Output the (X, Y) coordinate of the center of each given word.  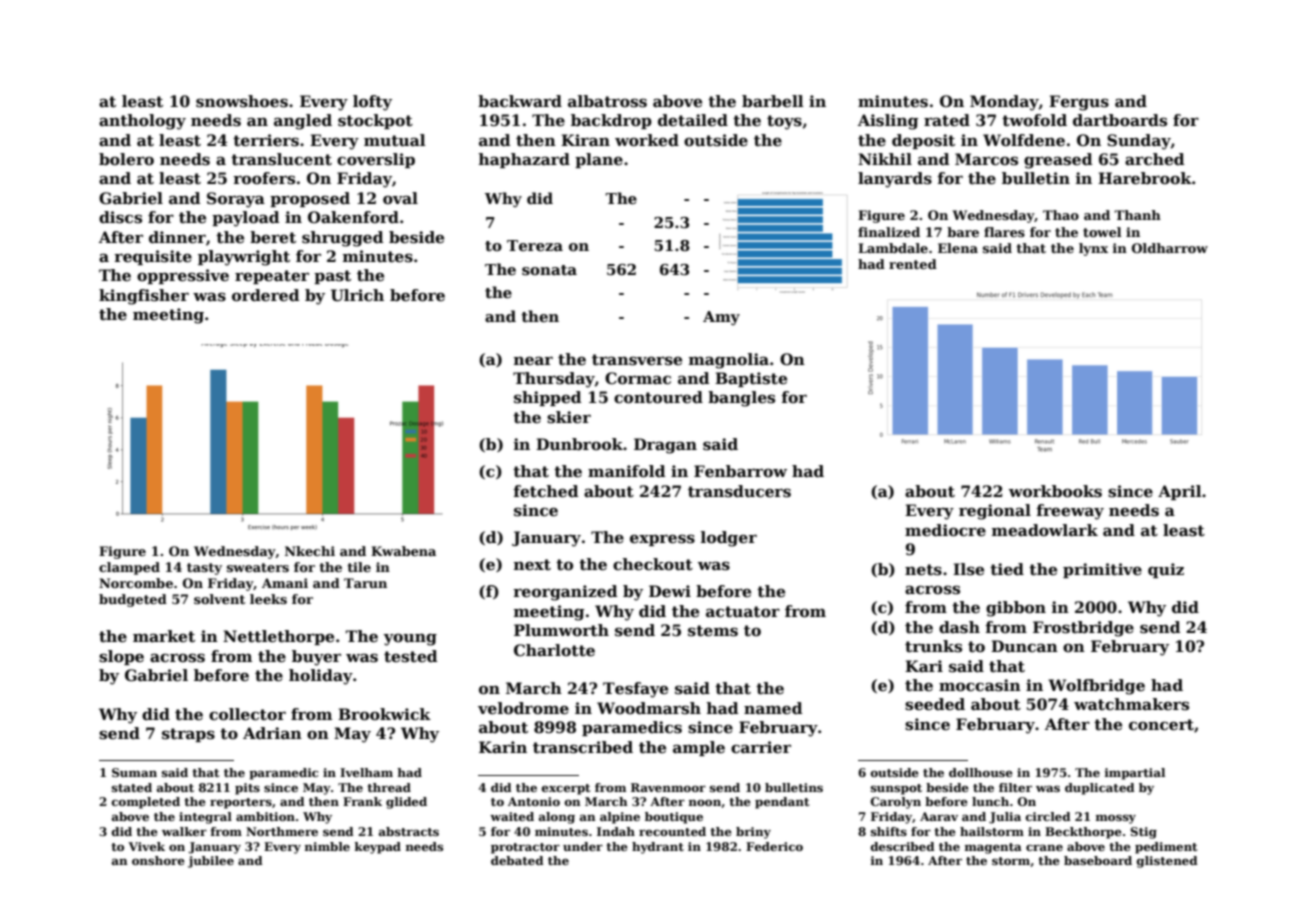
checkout (653, 564)
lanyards (895, 180)
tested (411, 656)
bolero (126, 159)
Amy (721, 318)
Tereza (535, 245)
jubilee (211, 862)
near (533, 361)
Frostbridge (1083, 629)
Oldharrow (1170, 248)
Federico (774, 846)
